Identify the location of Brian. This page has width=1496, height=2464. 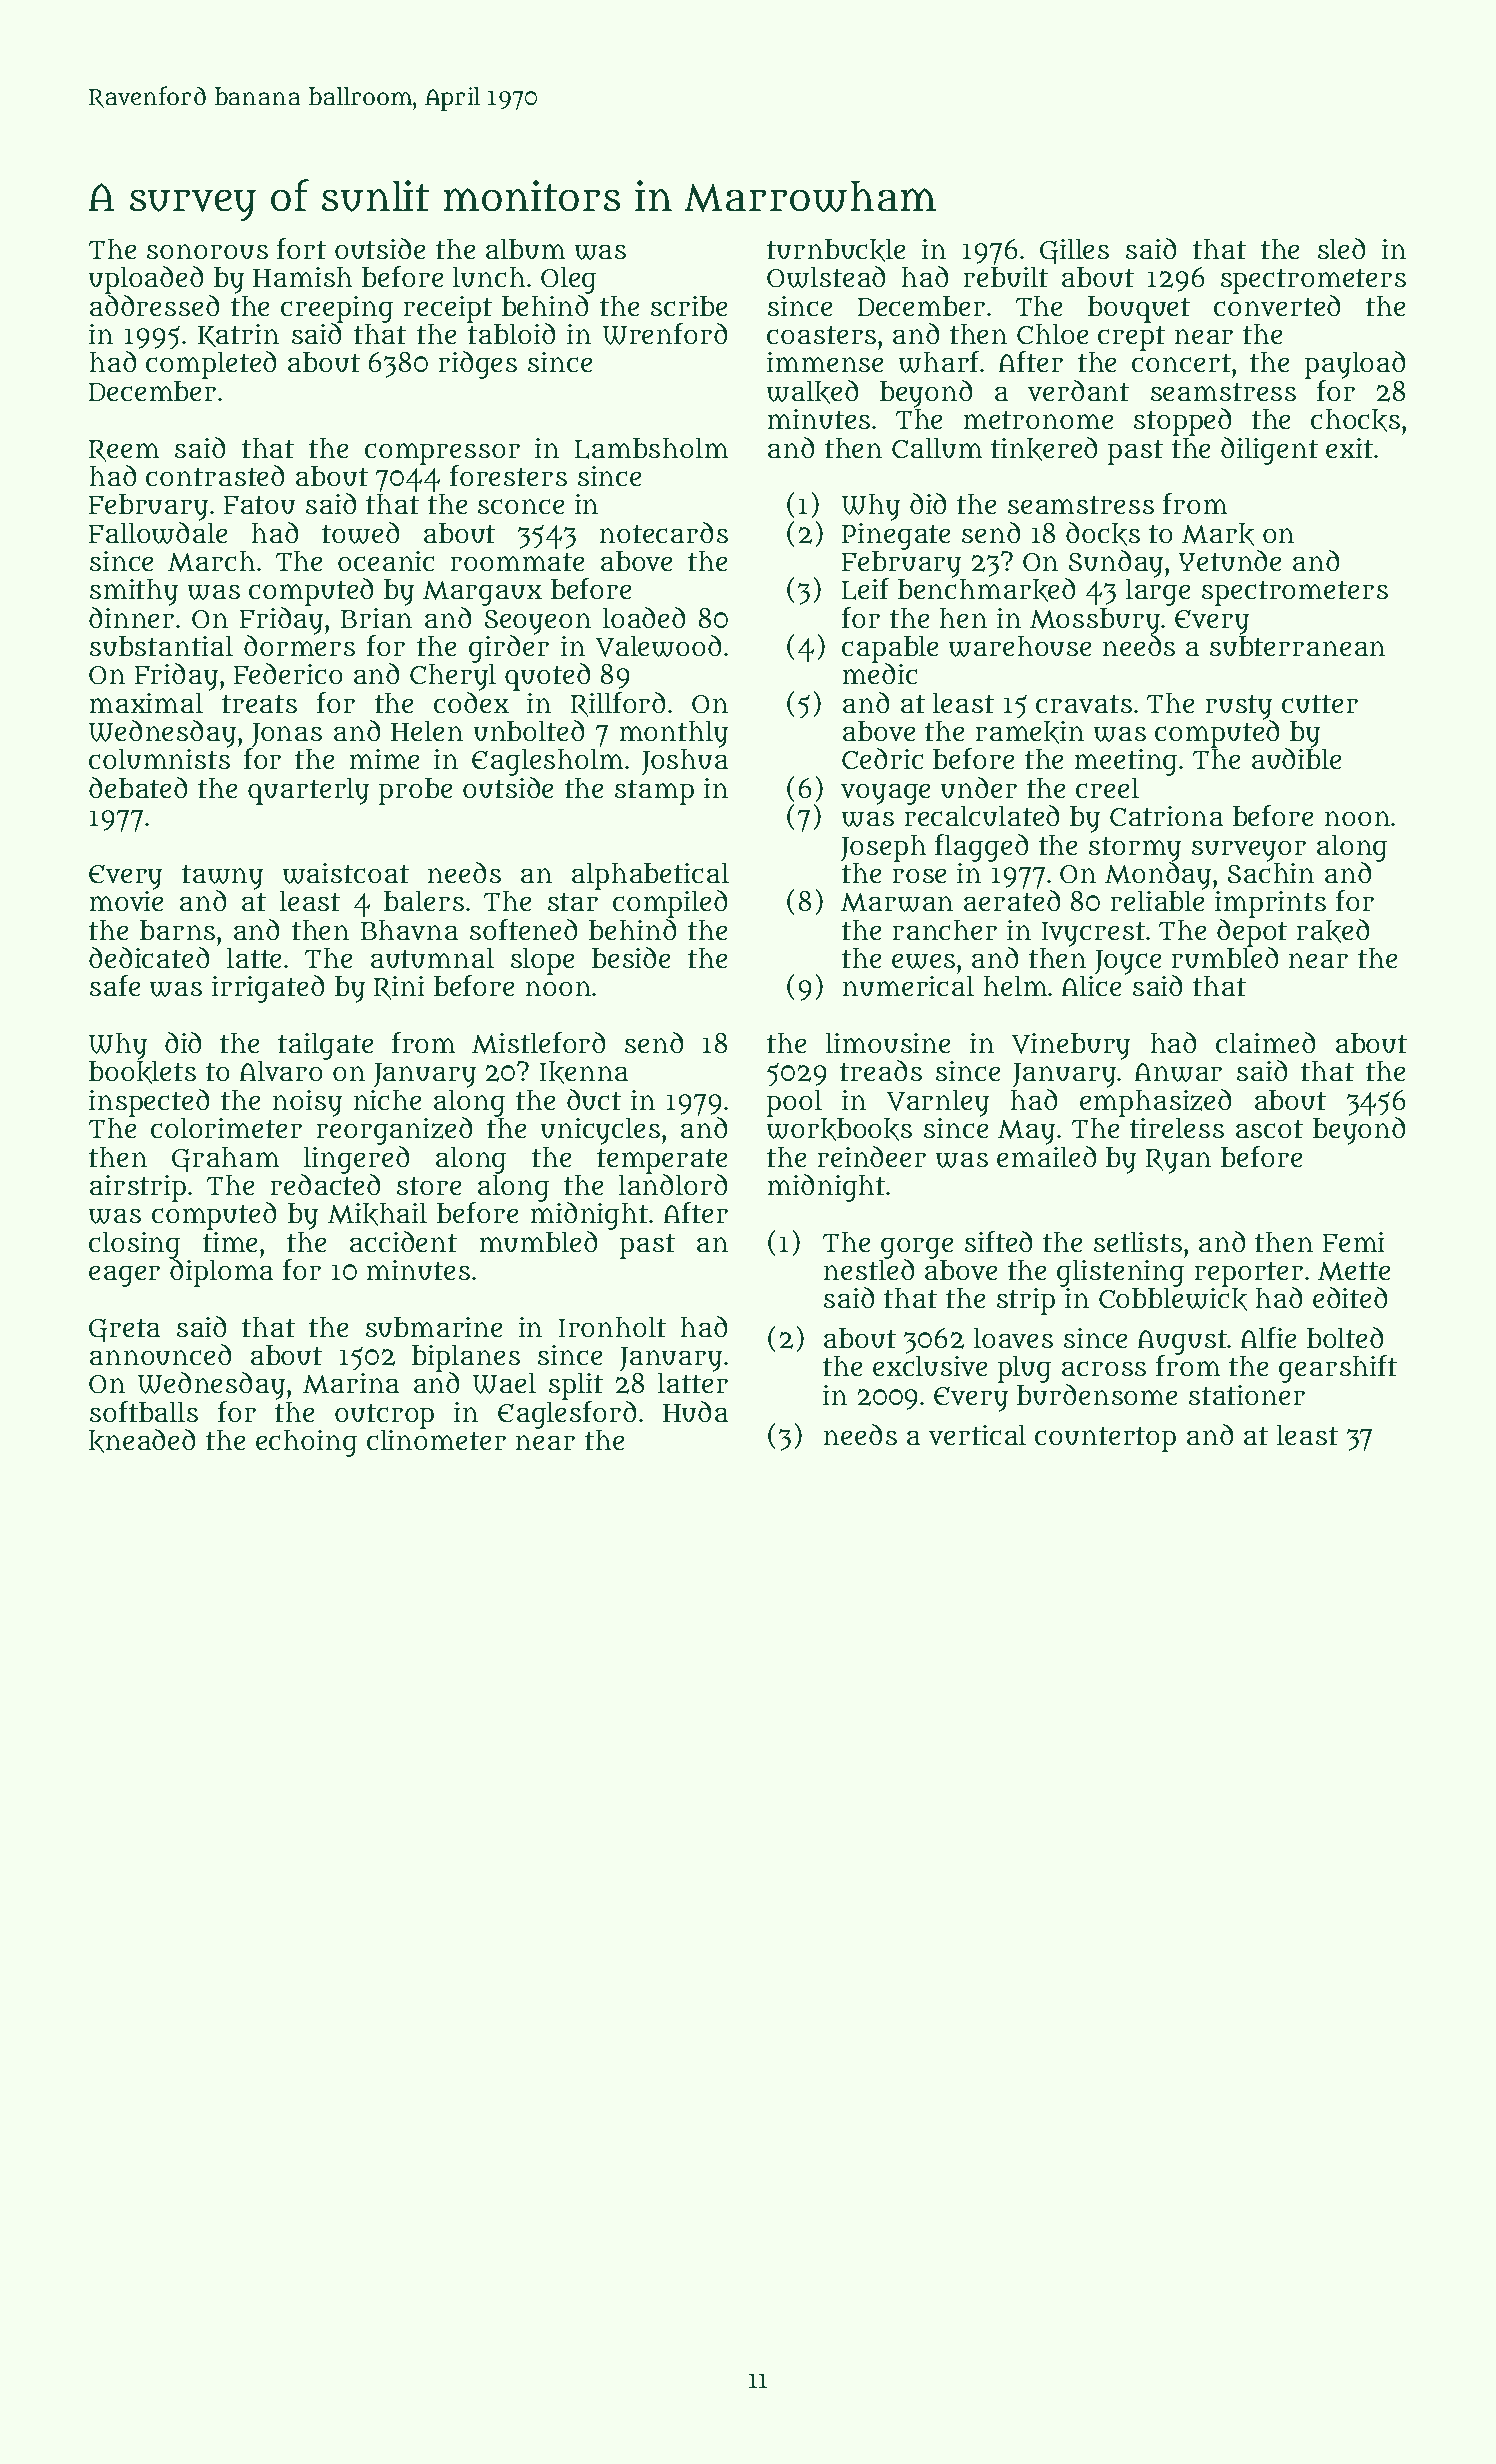
(376, 618).
